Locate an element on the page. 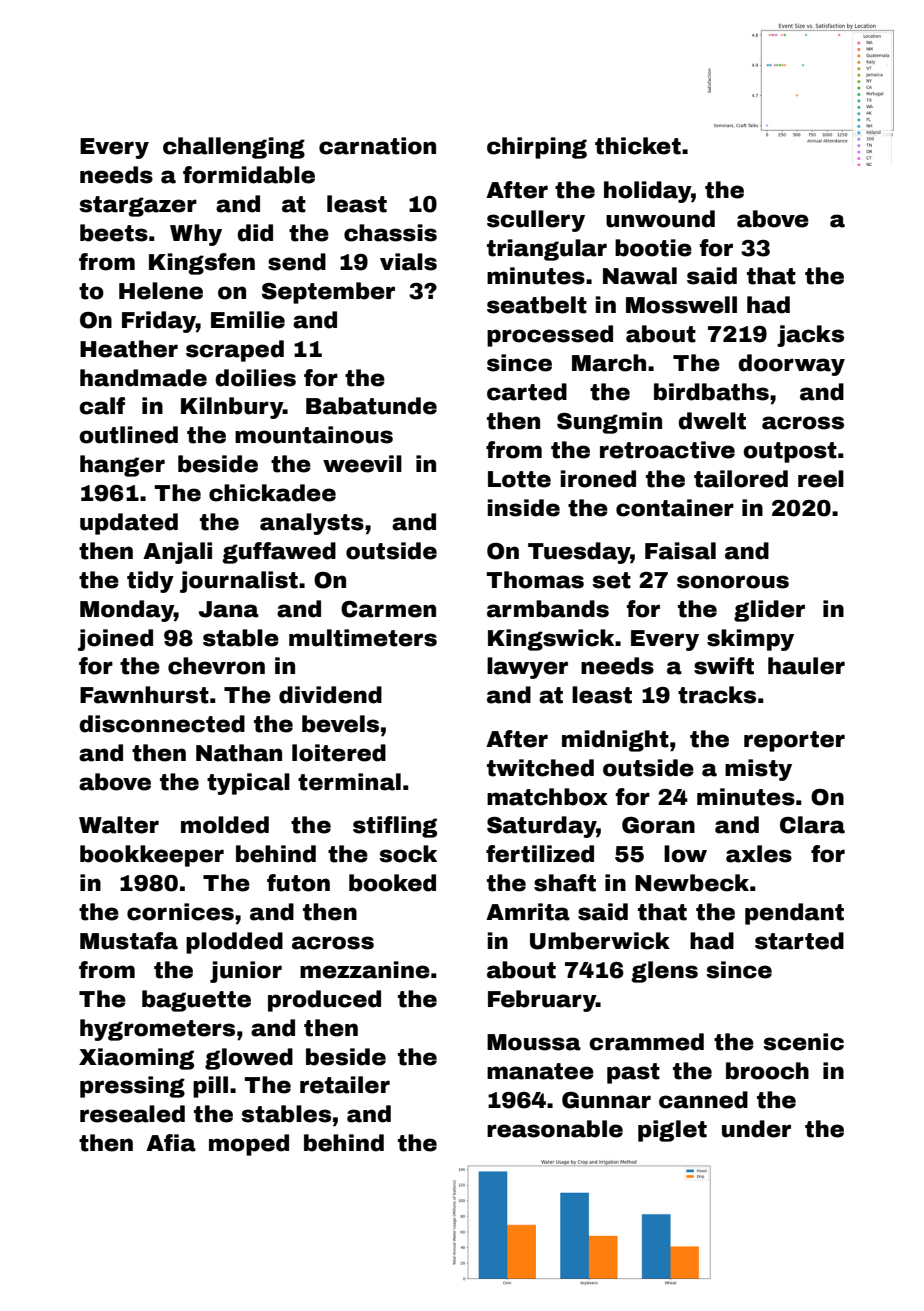 Image resolution: width=924 pixels, height=1311 pixels. jacks is located at coordinates (810, 336).
